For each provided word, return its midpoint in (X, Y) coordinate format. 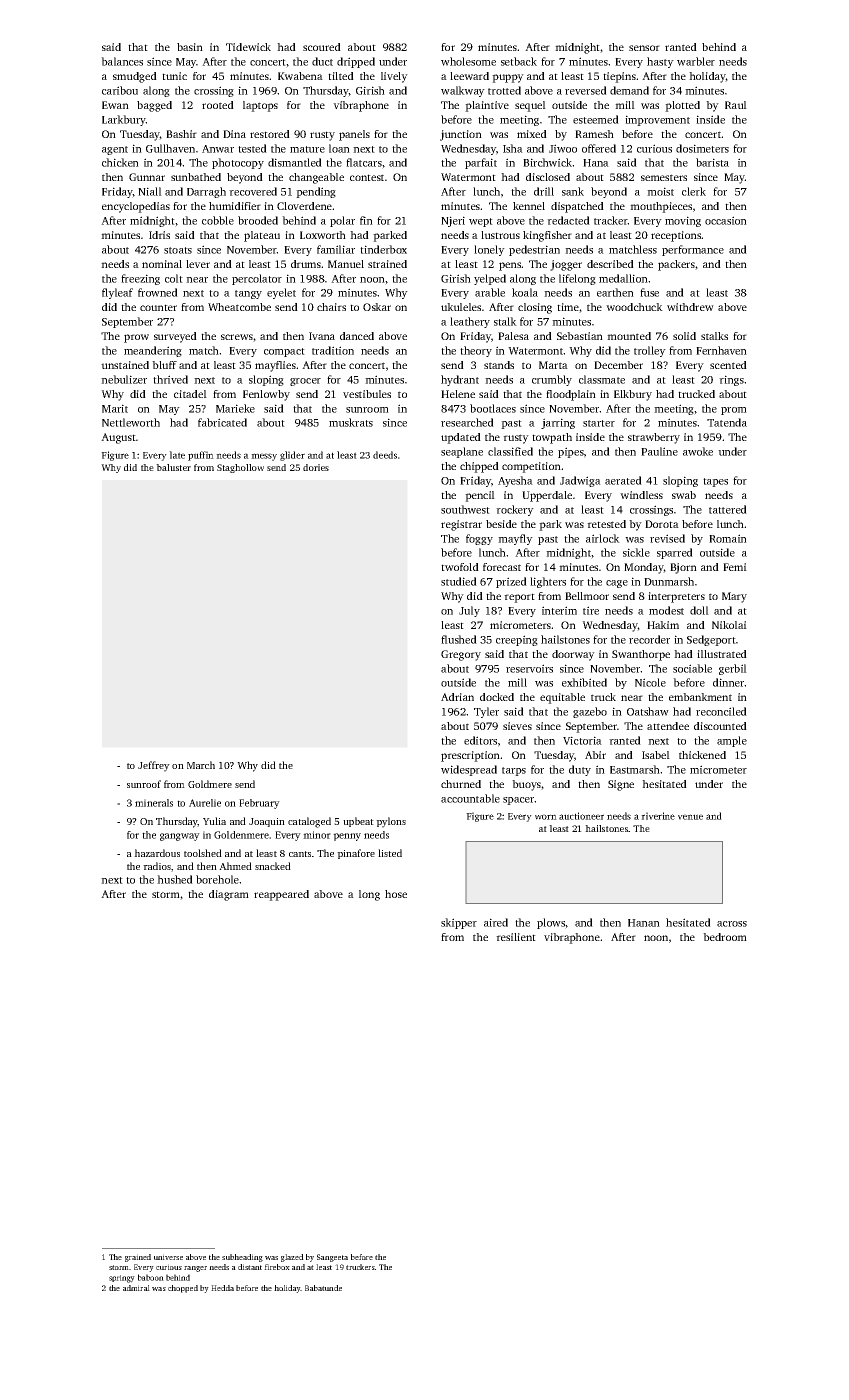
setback (519, 61)
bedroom (725, 937)
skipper (459, 923)
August (118, 438)
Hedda (222, 1288)
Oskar (377, 307)
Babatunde (323, 1288)
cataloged (309, 822)
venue (690, 817)
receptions (676, 236)
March (201, 765)
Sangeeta (332, 1258)
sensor (644, 48)
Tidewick (248, 47)
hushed (175, 879)
